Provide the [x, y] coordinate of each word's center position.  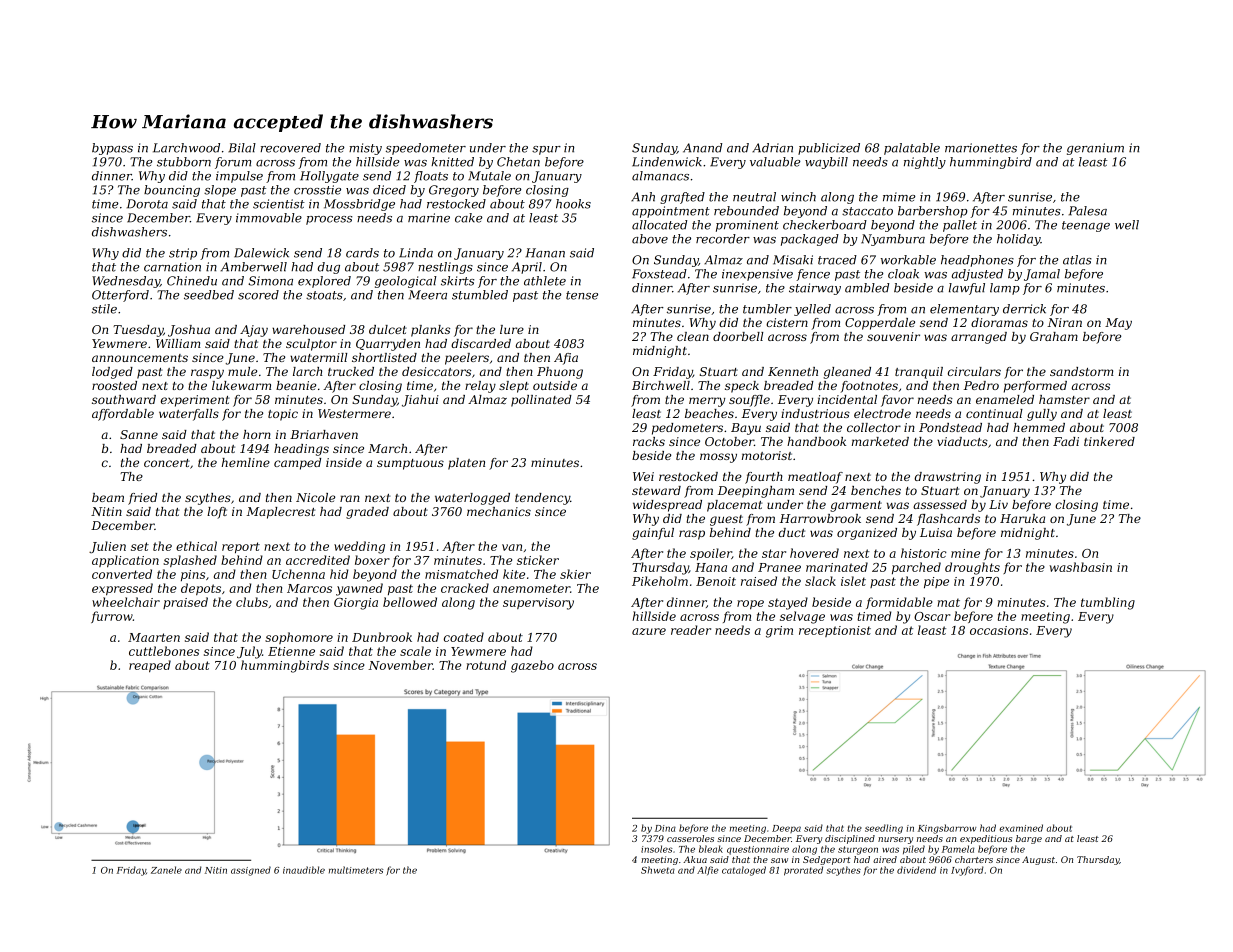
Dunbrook [382, 637]
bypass [112, 149]
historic [923, 553]
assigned [251, 871]
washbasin [1080, 567]
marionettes [981, 148]
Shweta [658, 870]
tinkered [1109, 441]
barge [1029, 839]
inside [344, 462]
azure [649, 631]
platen [466, 464]
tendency [542, 499]
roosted [114, 385]
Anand [702, 148]
